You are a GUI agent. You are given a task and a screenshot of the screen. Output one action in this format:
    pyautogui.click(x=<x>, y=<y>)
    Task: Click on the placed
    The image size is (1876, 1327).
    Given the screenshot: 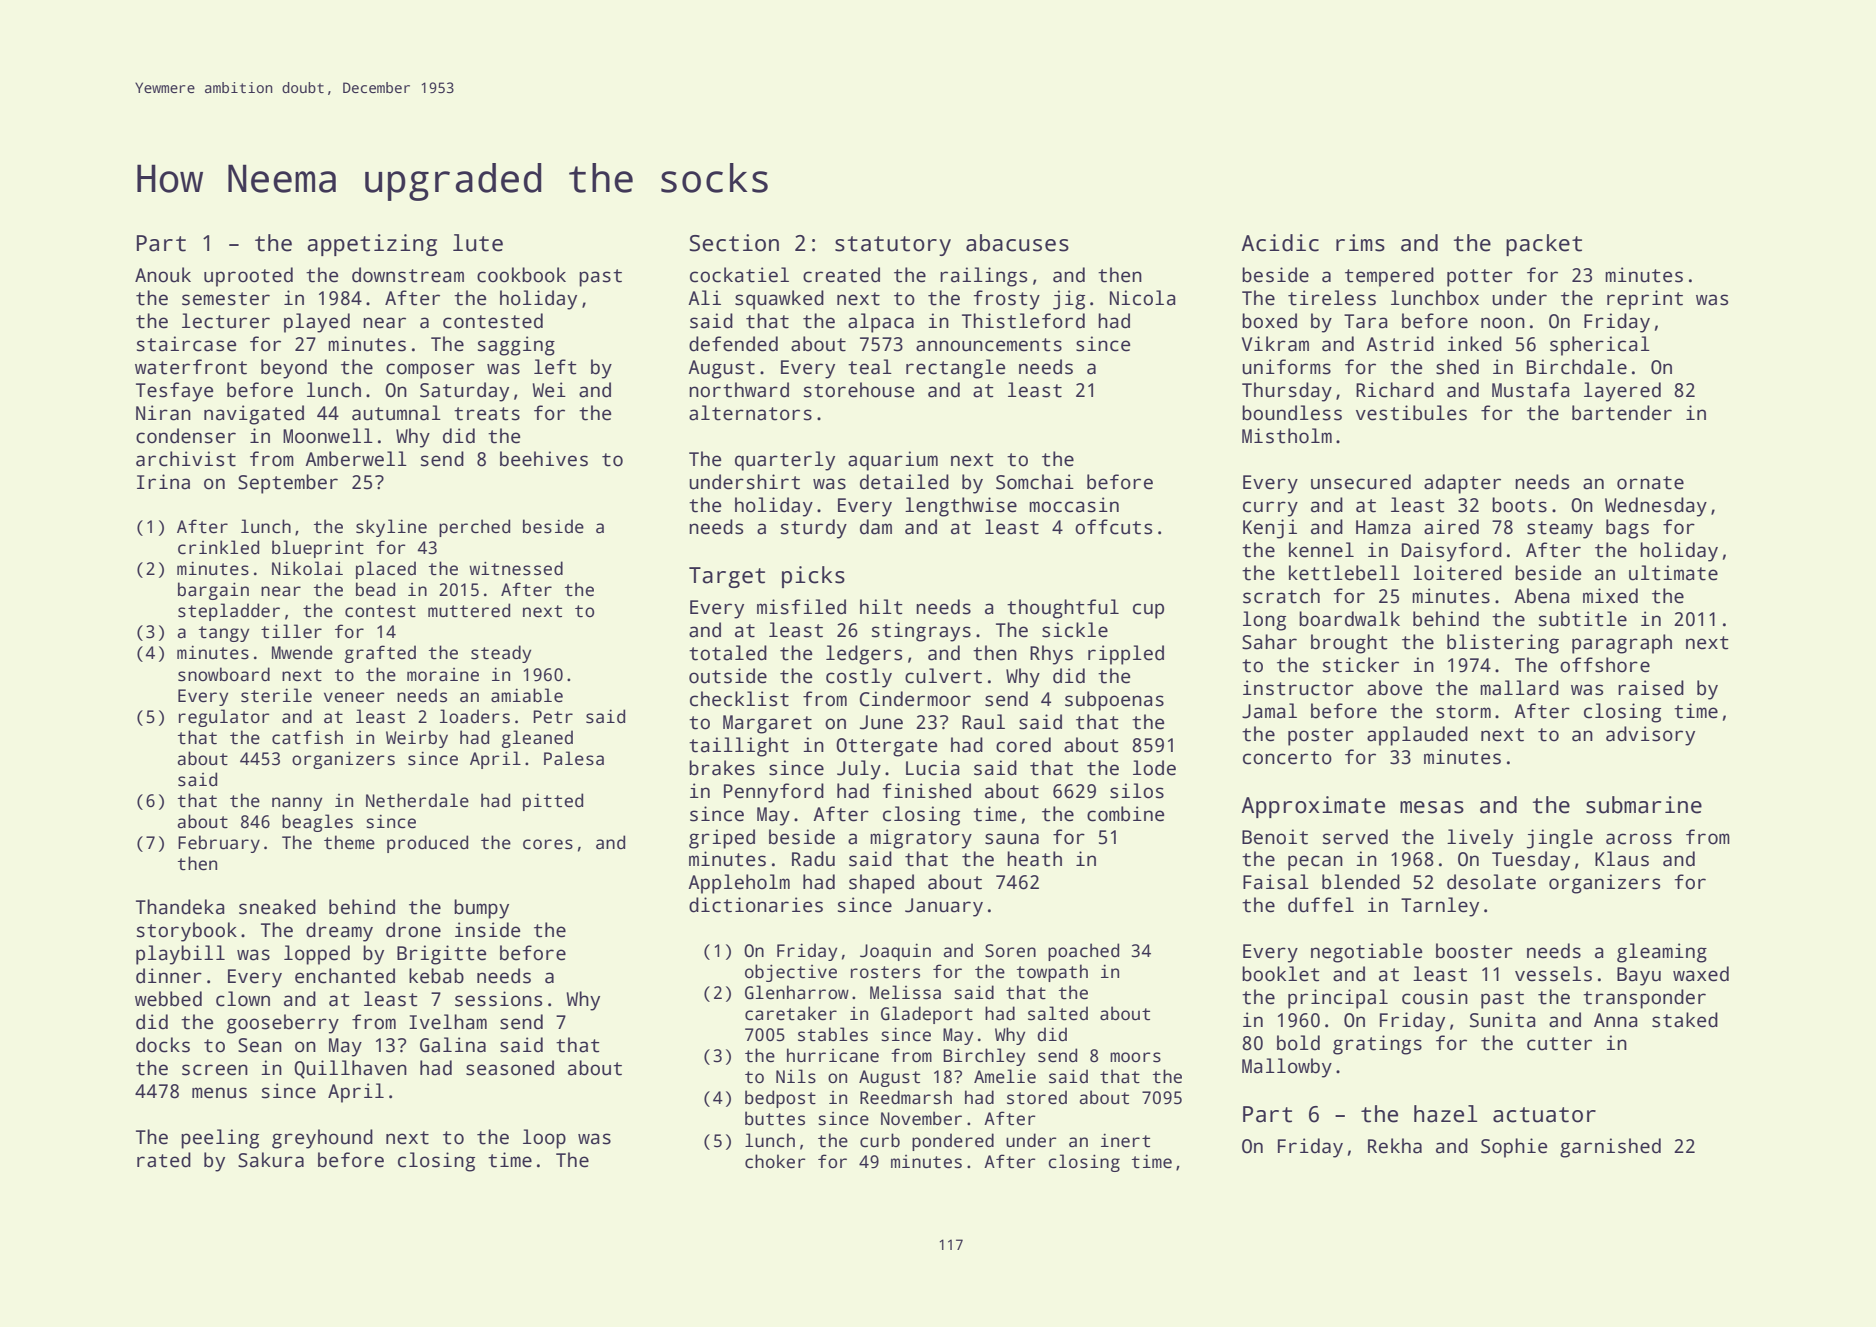 What is the action you would take?
    pyautogui.click(x=386, y=570)
